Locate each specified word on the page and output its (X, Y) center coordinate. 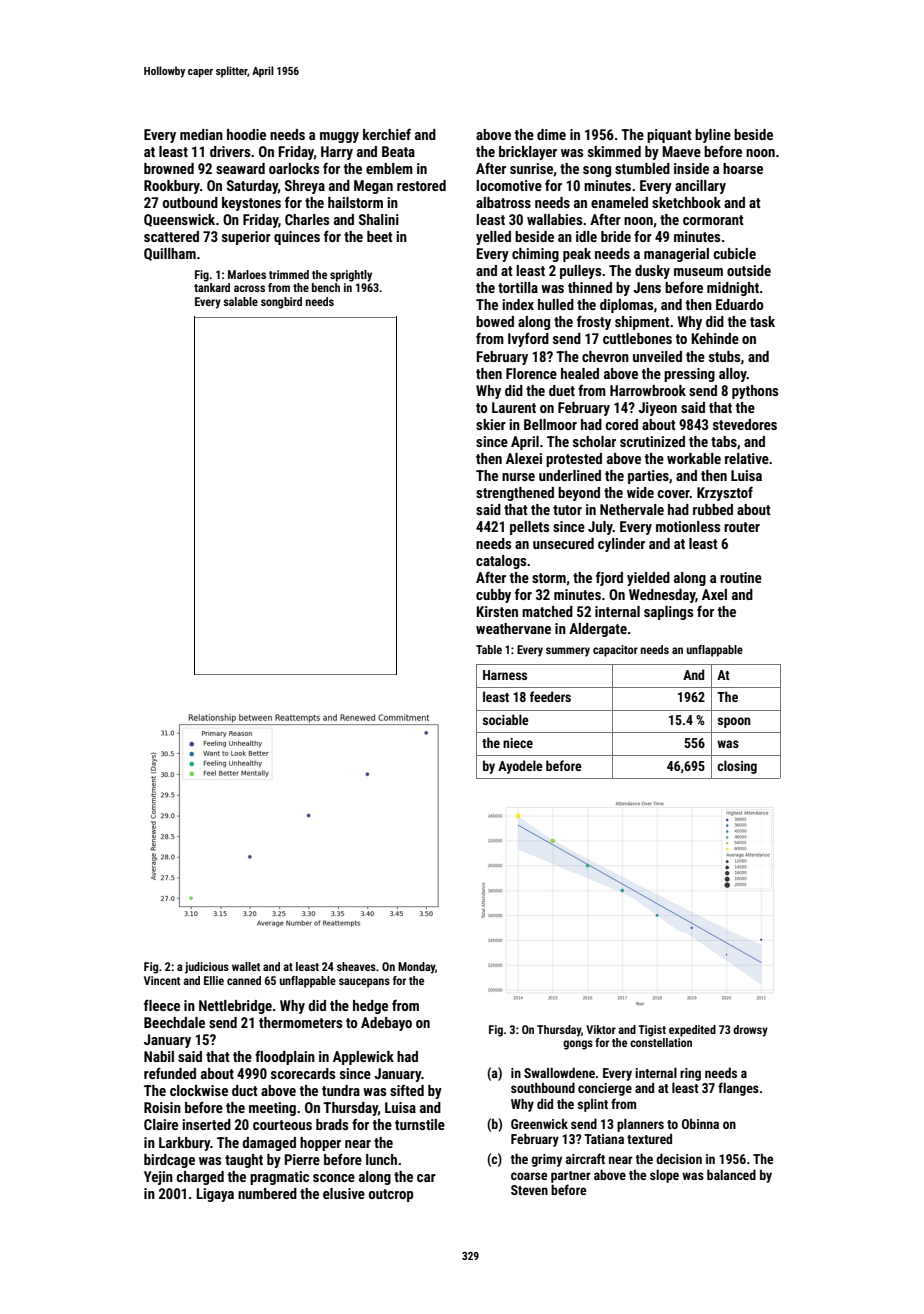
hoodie (246, 134)
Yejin (158, 1178)
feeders (550, 696)
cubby (493, 596)
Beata (398, 151)
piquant (669, 136)
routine (741, 577)
